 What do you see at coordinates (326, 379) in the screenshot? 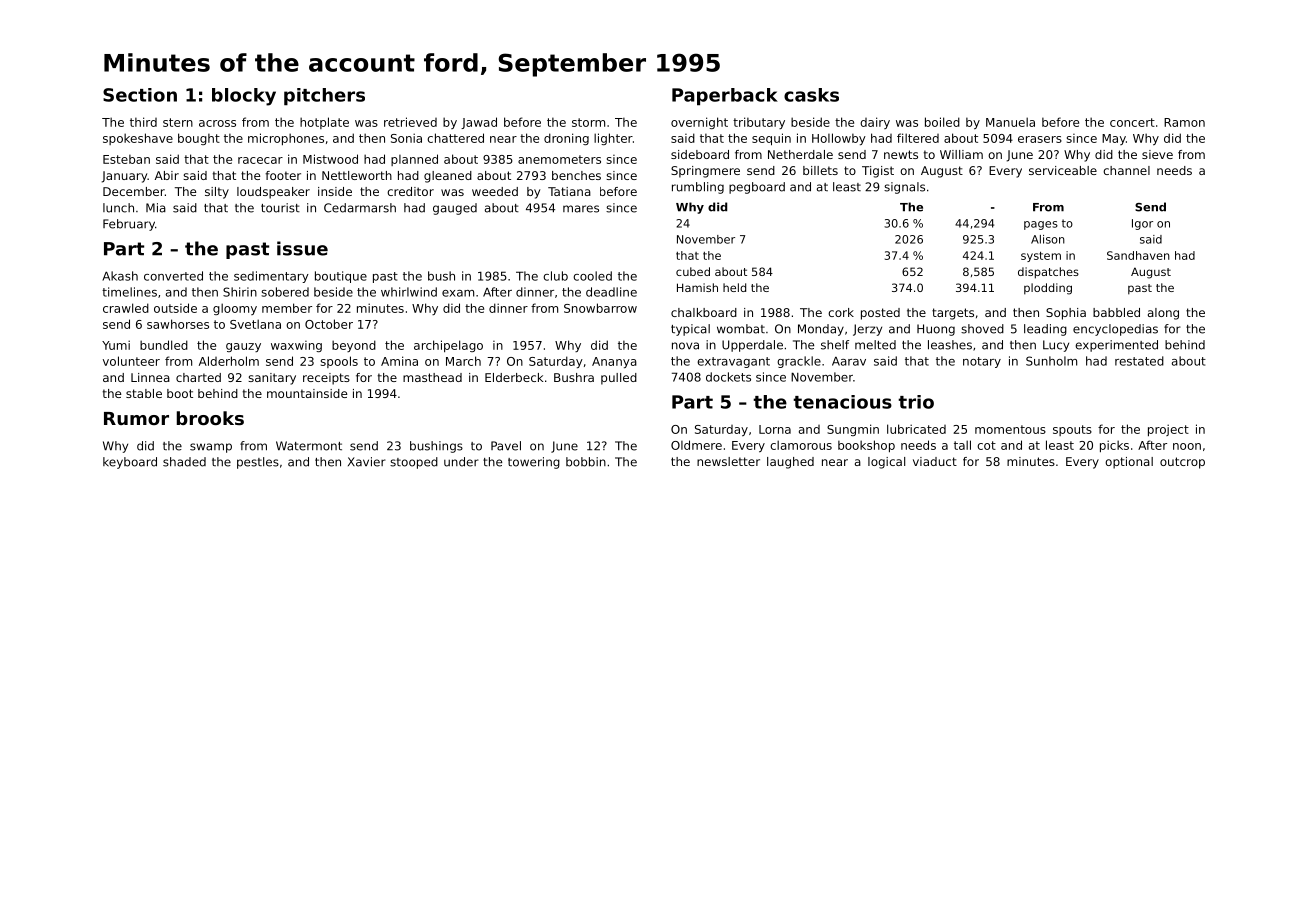
I see `receipts` at bounding box center [326, 379].
